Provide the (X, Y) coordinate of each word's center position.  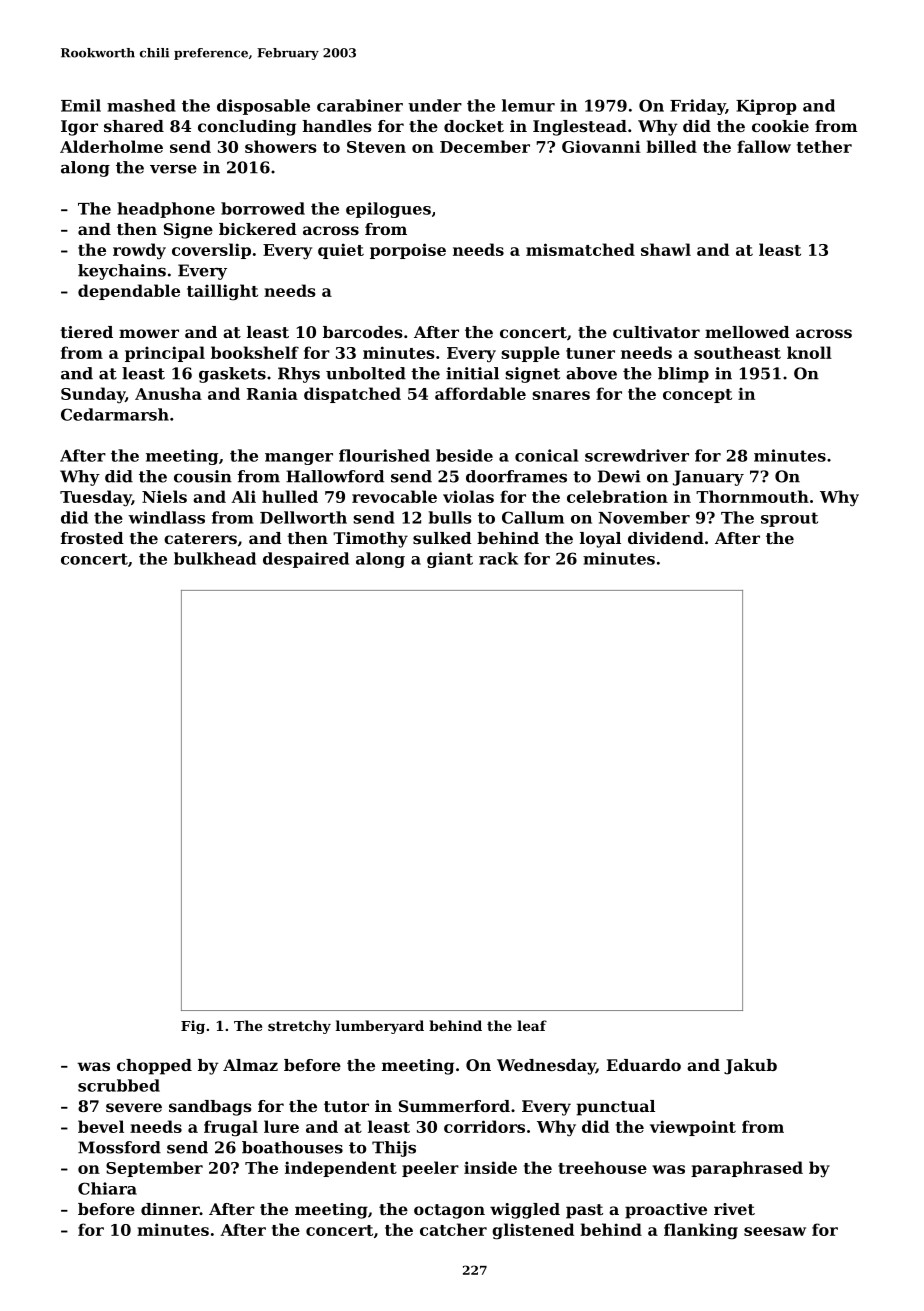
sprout (789, 519)
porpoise (408, 251)
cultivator (656, 332)
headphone (166, 210)
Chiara (107, 1188)
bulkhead (215, 558)
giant (450, 560)
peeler (430, 1169)
